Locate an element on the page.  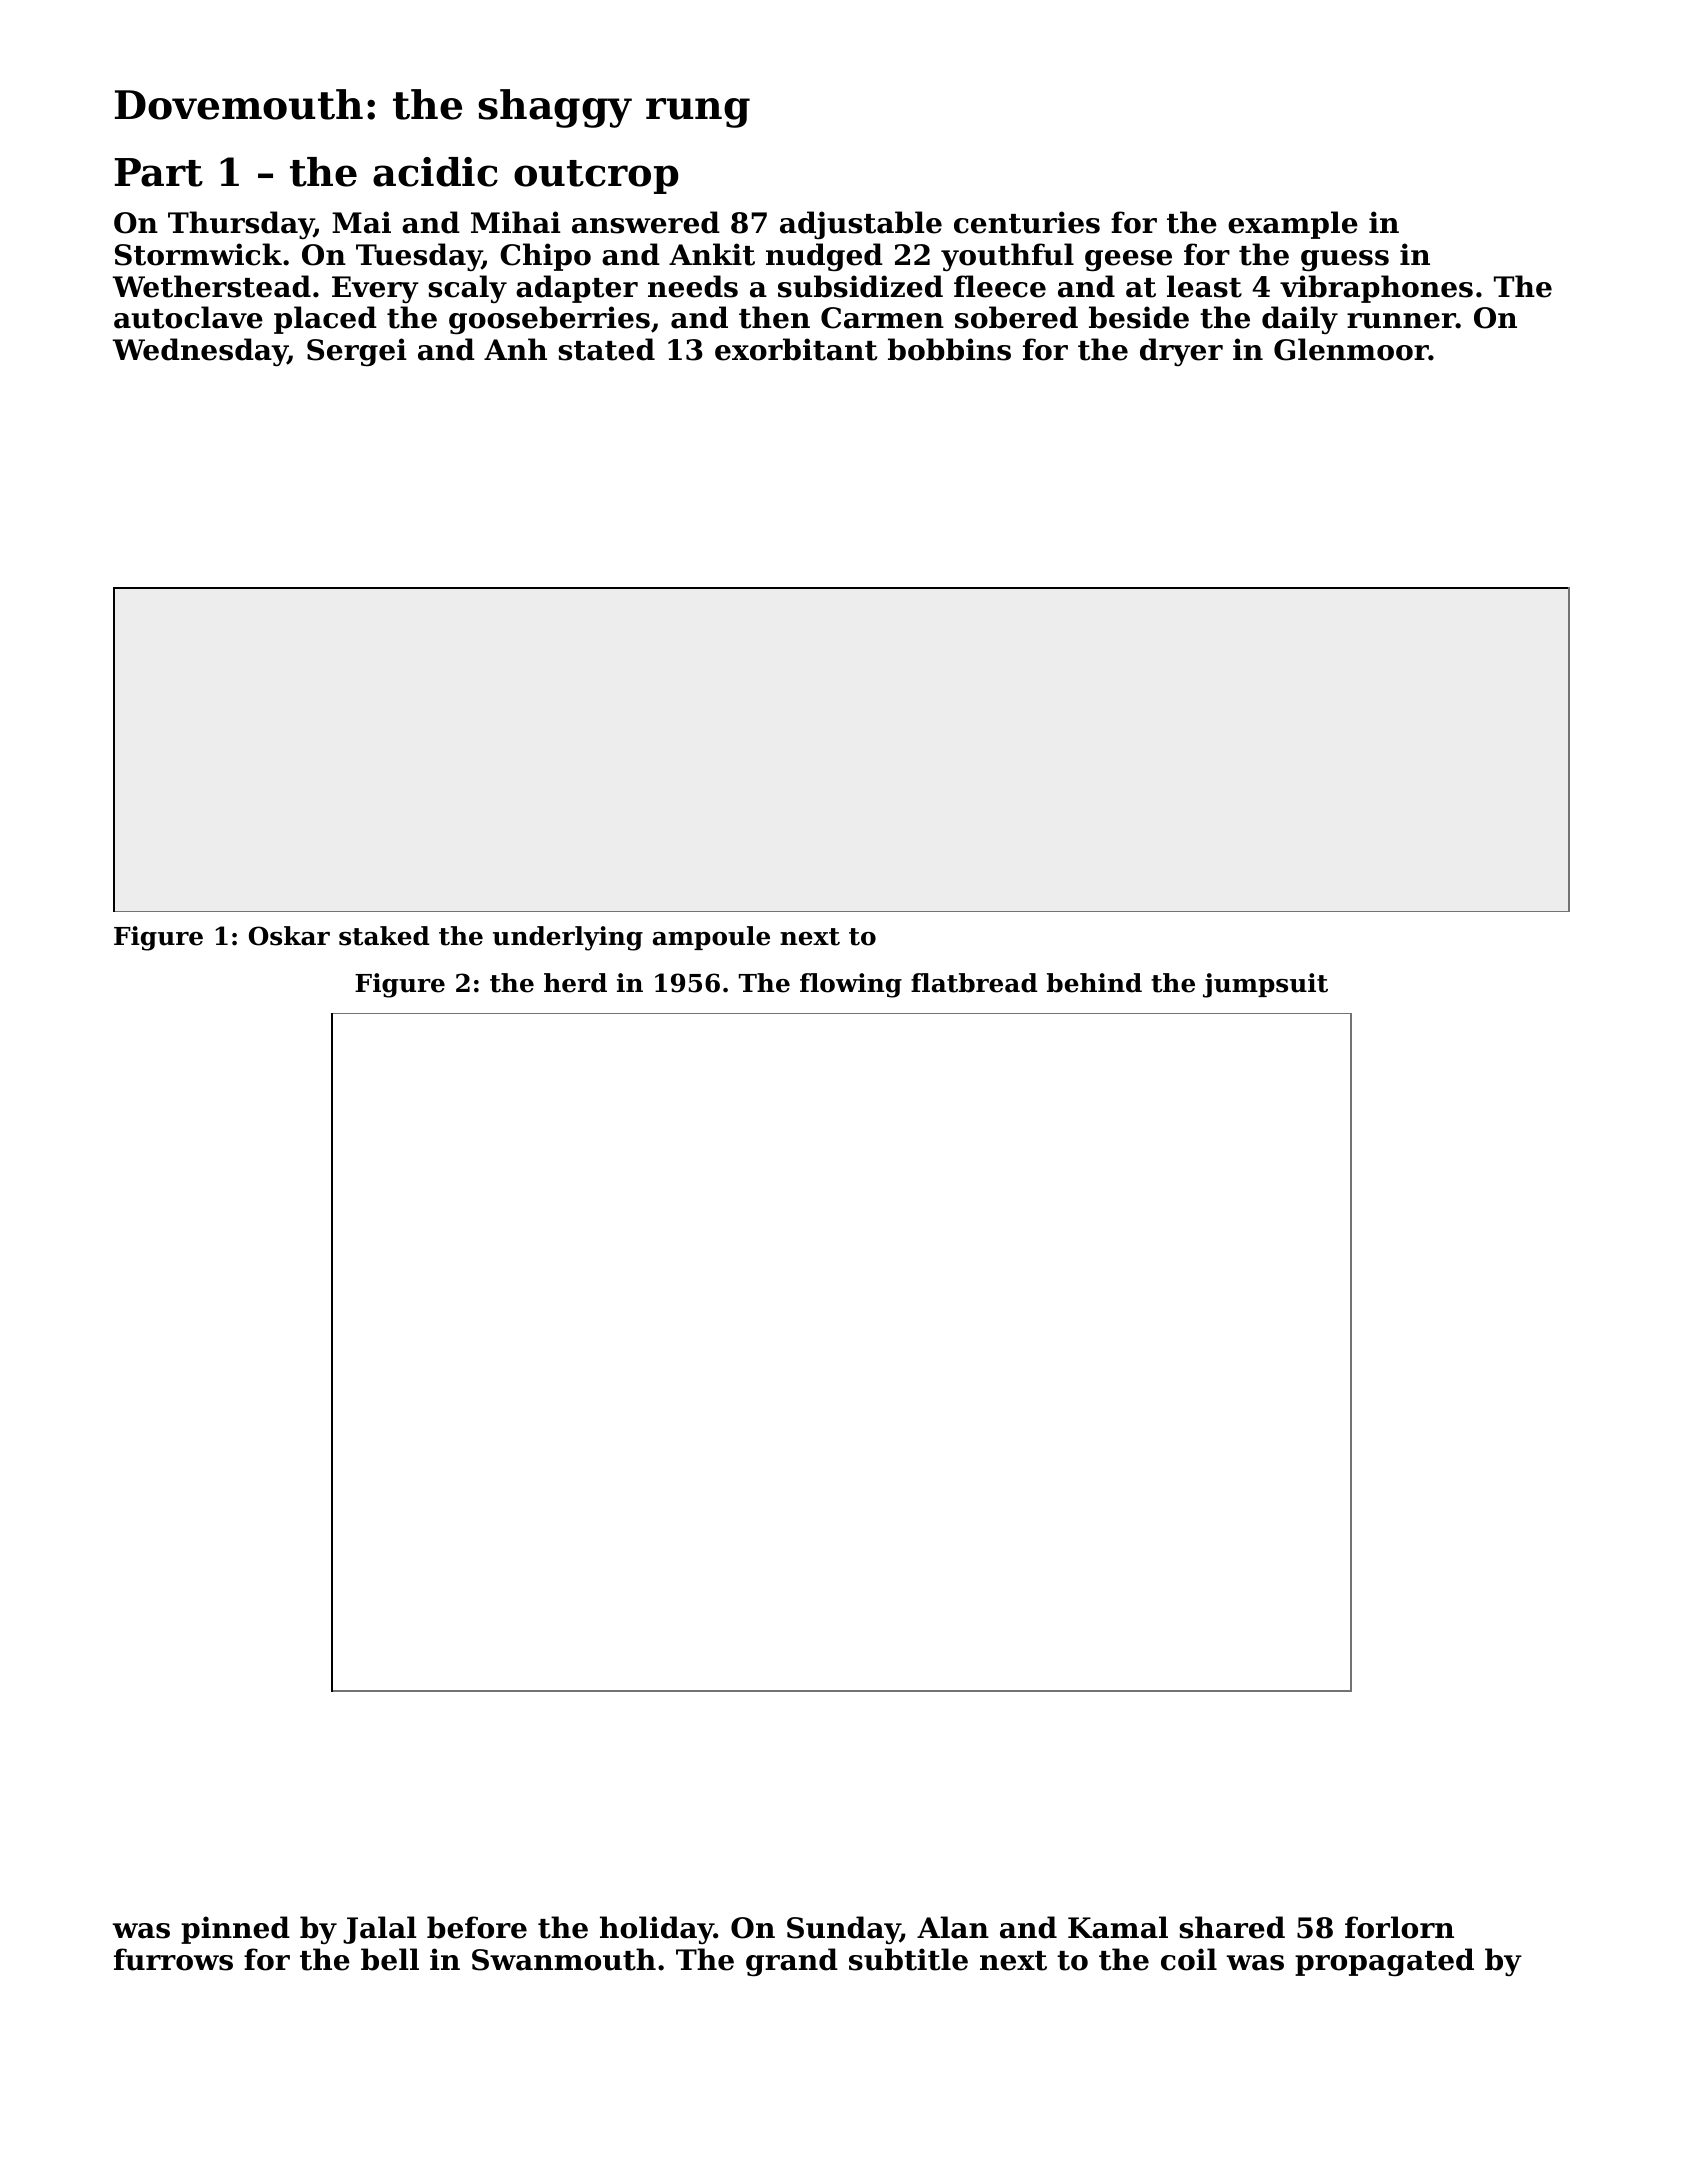
flowing is located at coordinates (851, 985).
